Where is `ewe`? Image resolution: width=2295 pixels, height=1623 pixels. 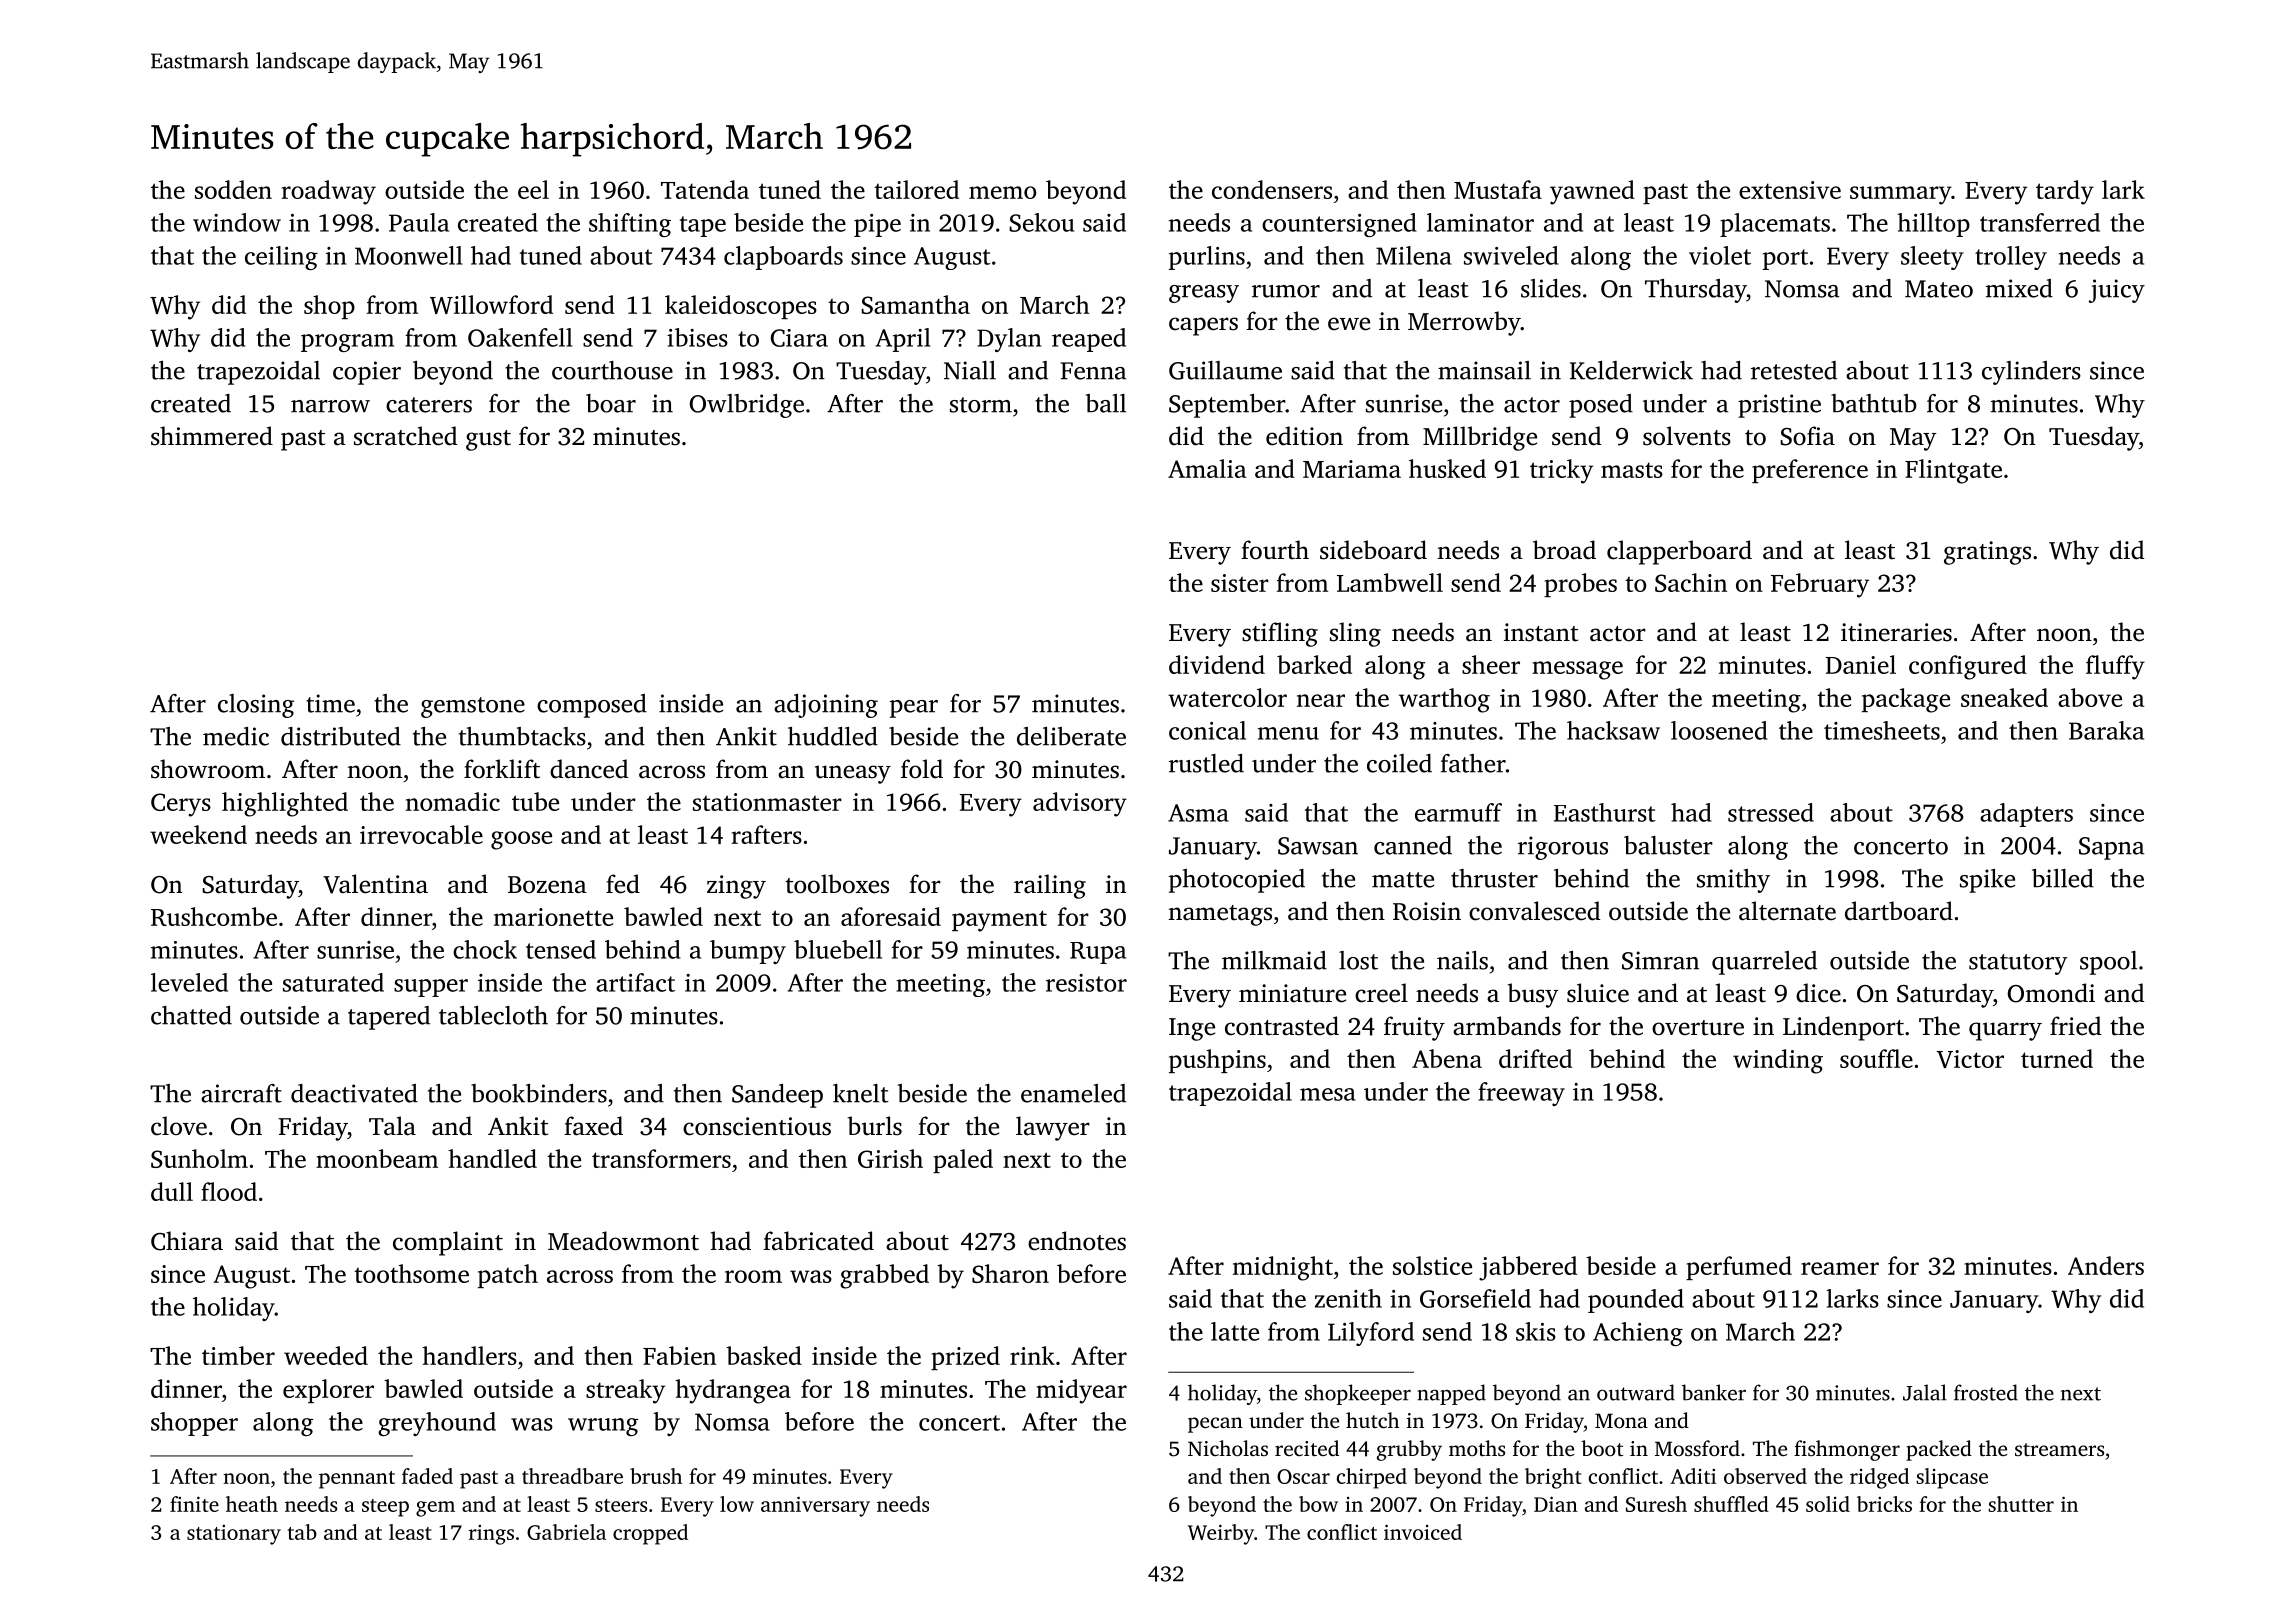
ewe is located at coordinates (1349, 324).
